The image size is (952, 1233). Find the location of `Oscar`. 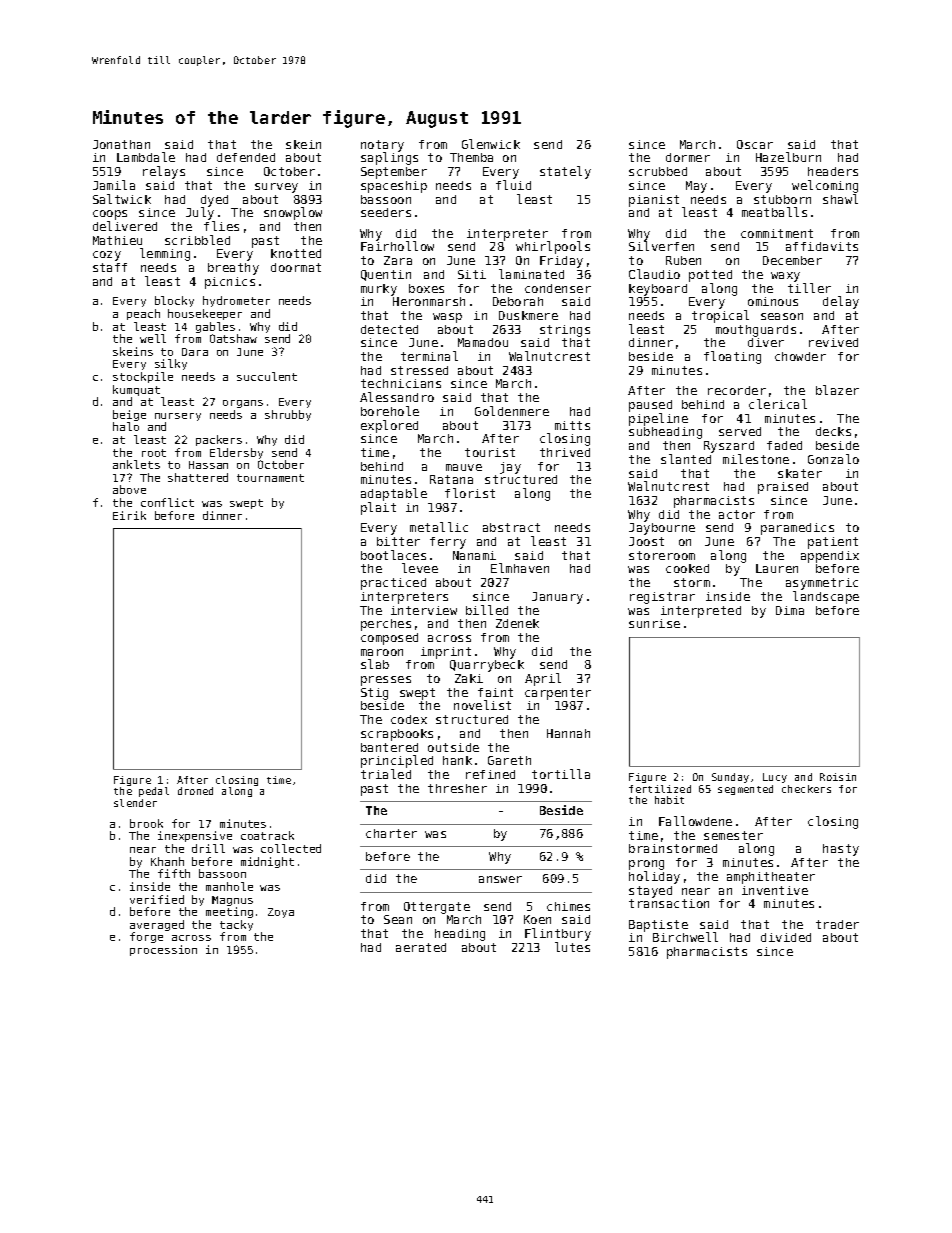

Oscar is located at coordinates (755, 144).
